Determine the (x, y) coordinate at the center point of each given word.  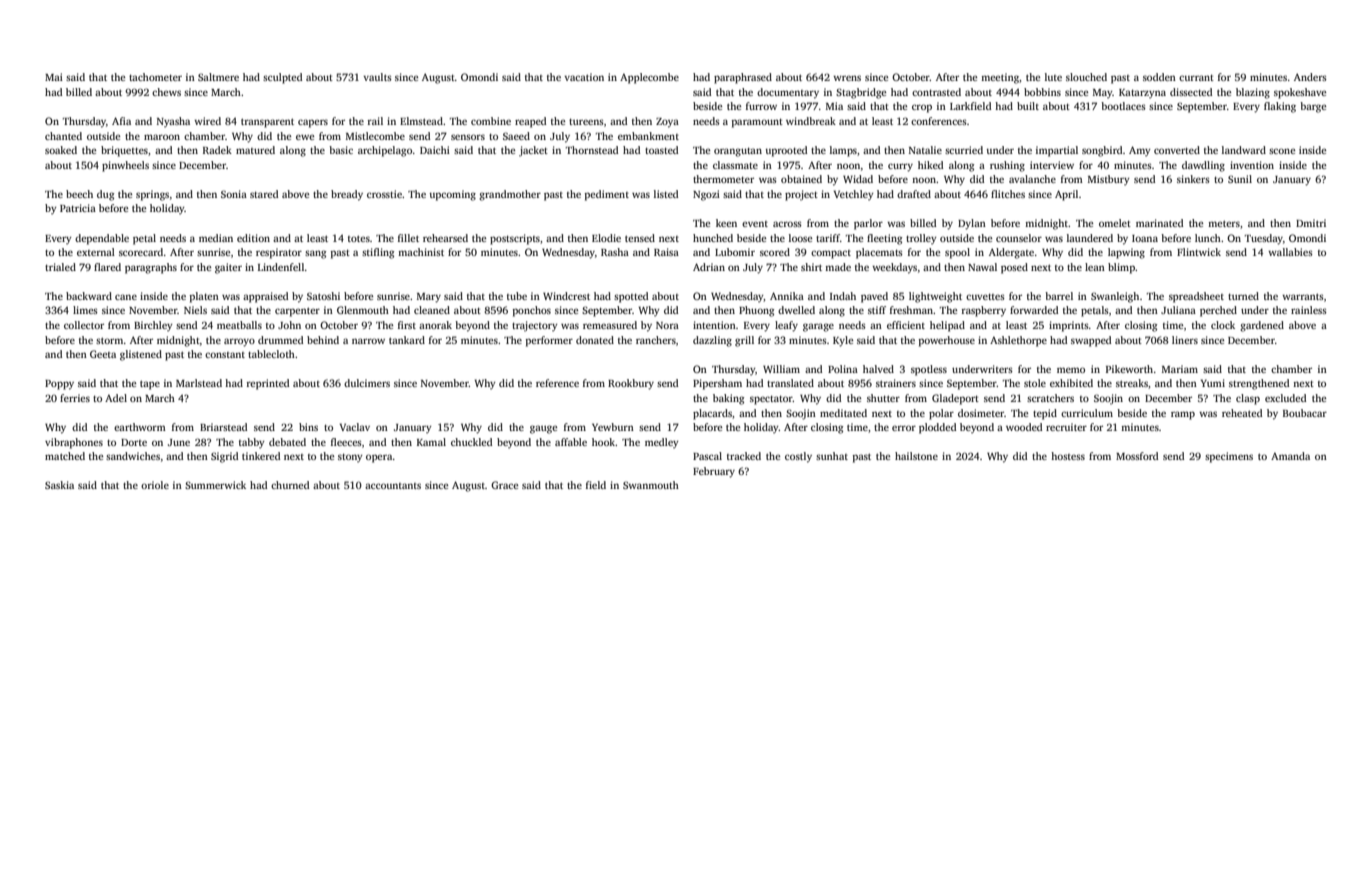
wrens (847, 78)
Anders (1310, 77)
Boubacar (1305, 413)
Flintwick (1199, 252)
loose (800, 238)
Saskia (59, 485)
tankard (407, 340)
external (96, 252)
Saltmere (218, 77)
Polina (843, 369)
